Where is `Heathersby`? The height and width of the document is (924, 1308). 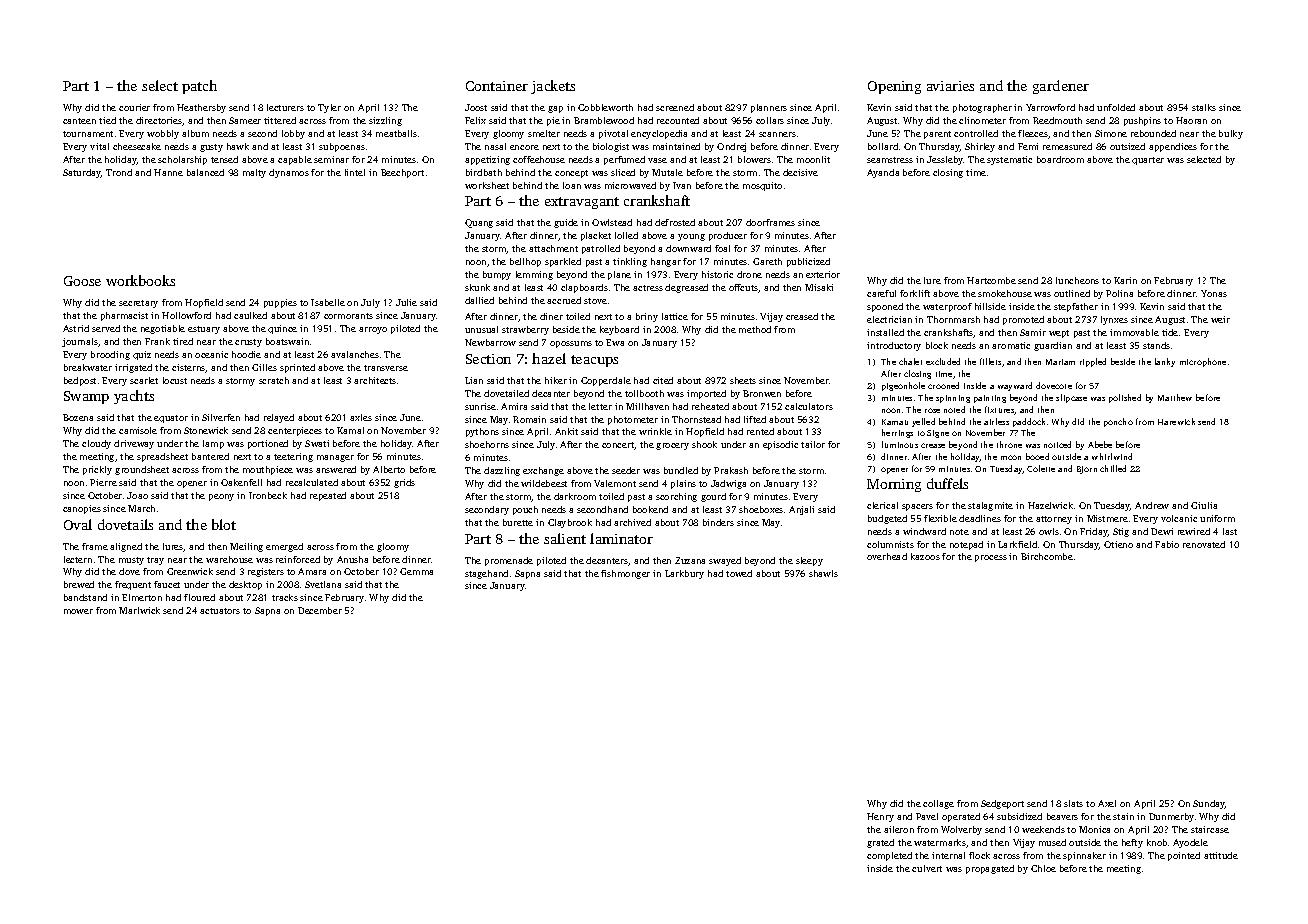 Heathersby is located at coordinates (201, 108).
